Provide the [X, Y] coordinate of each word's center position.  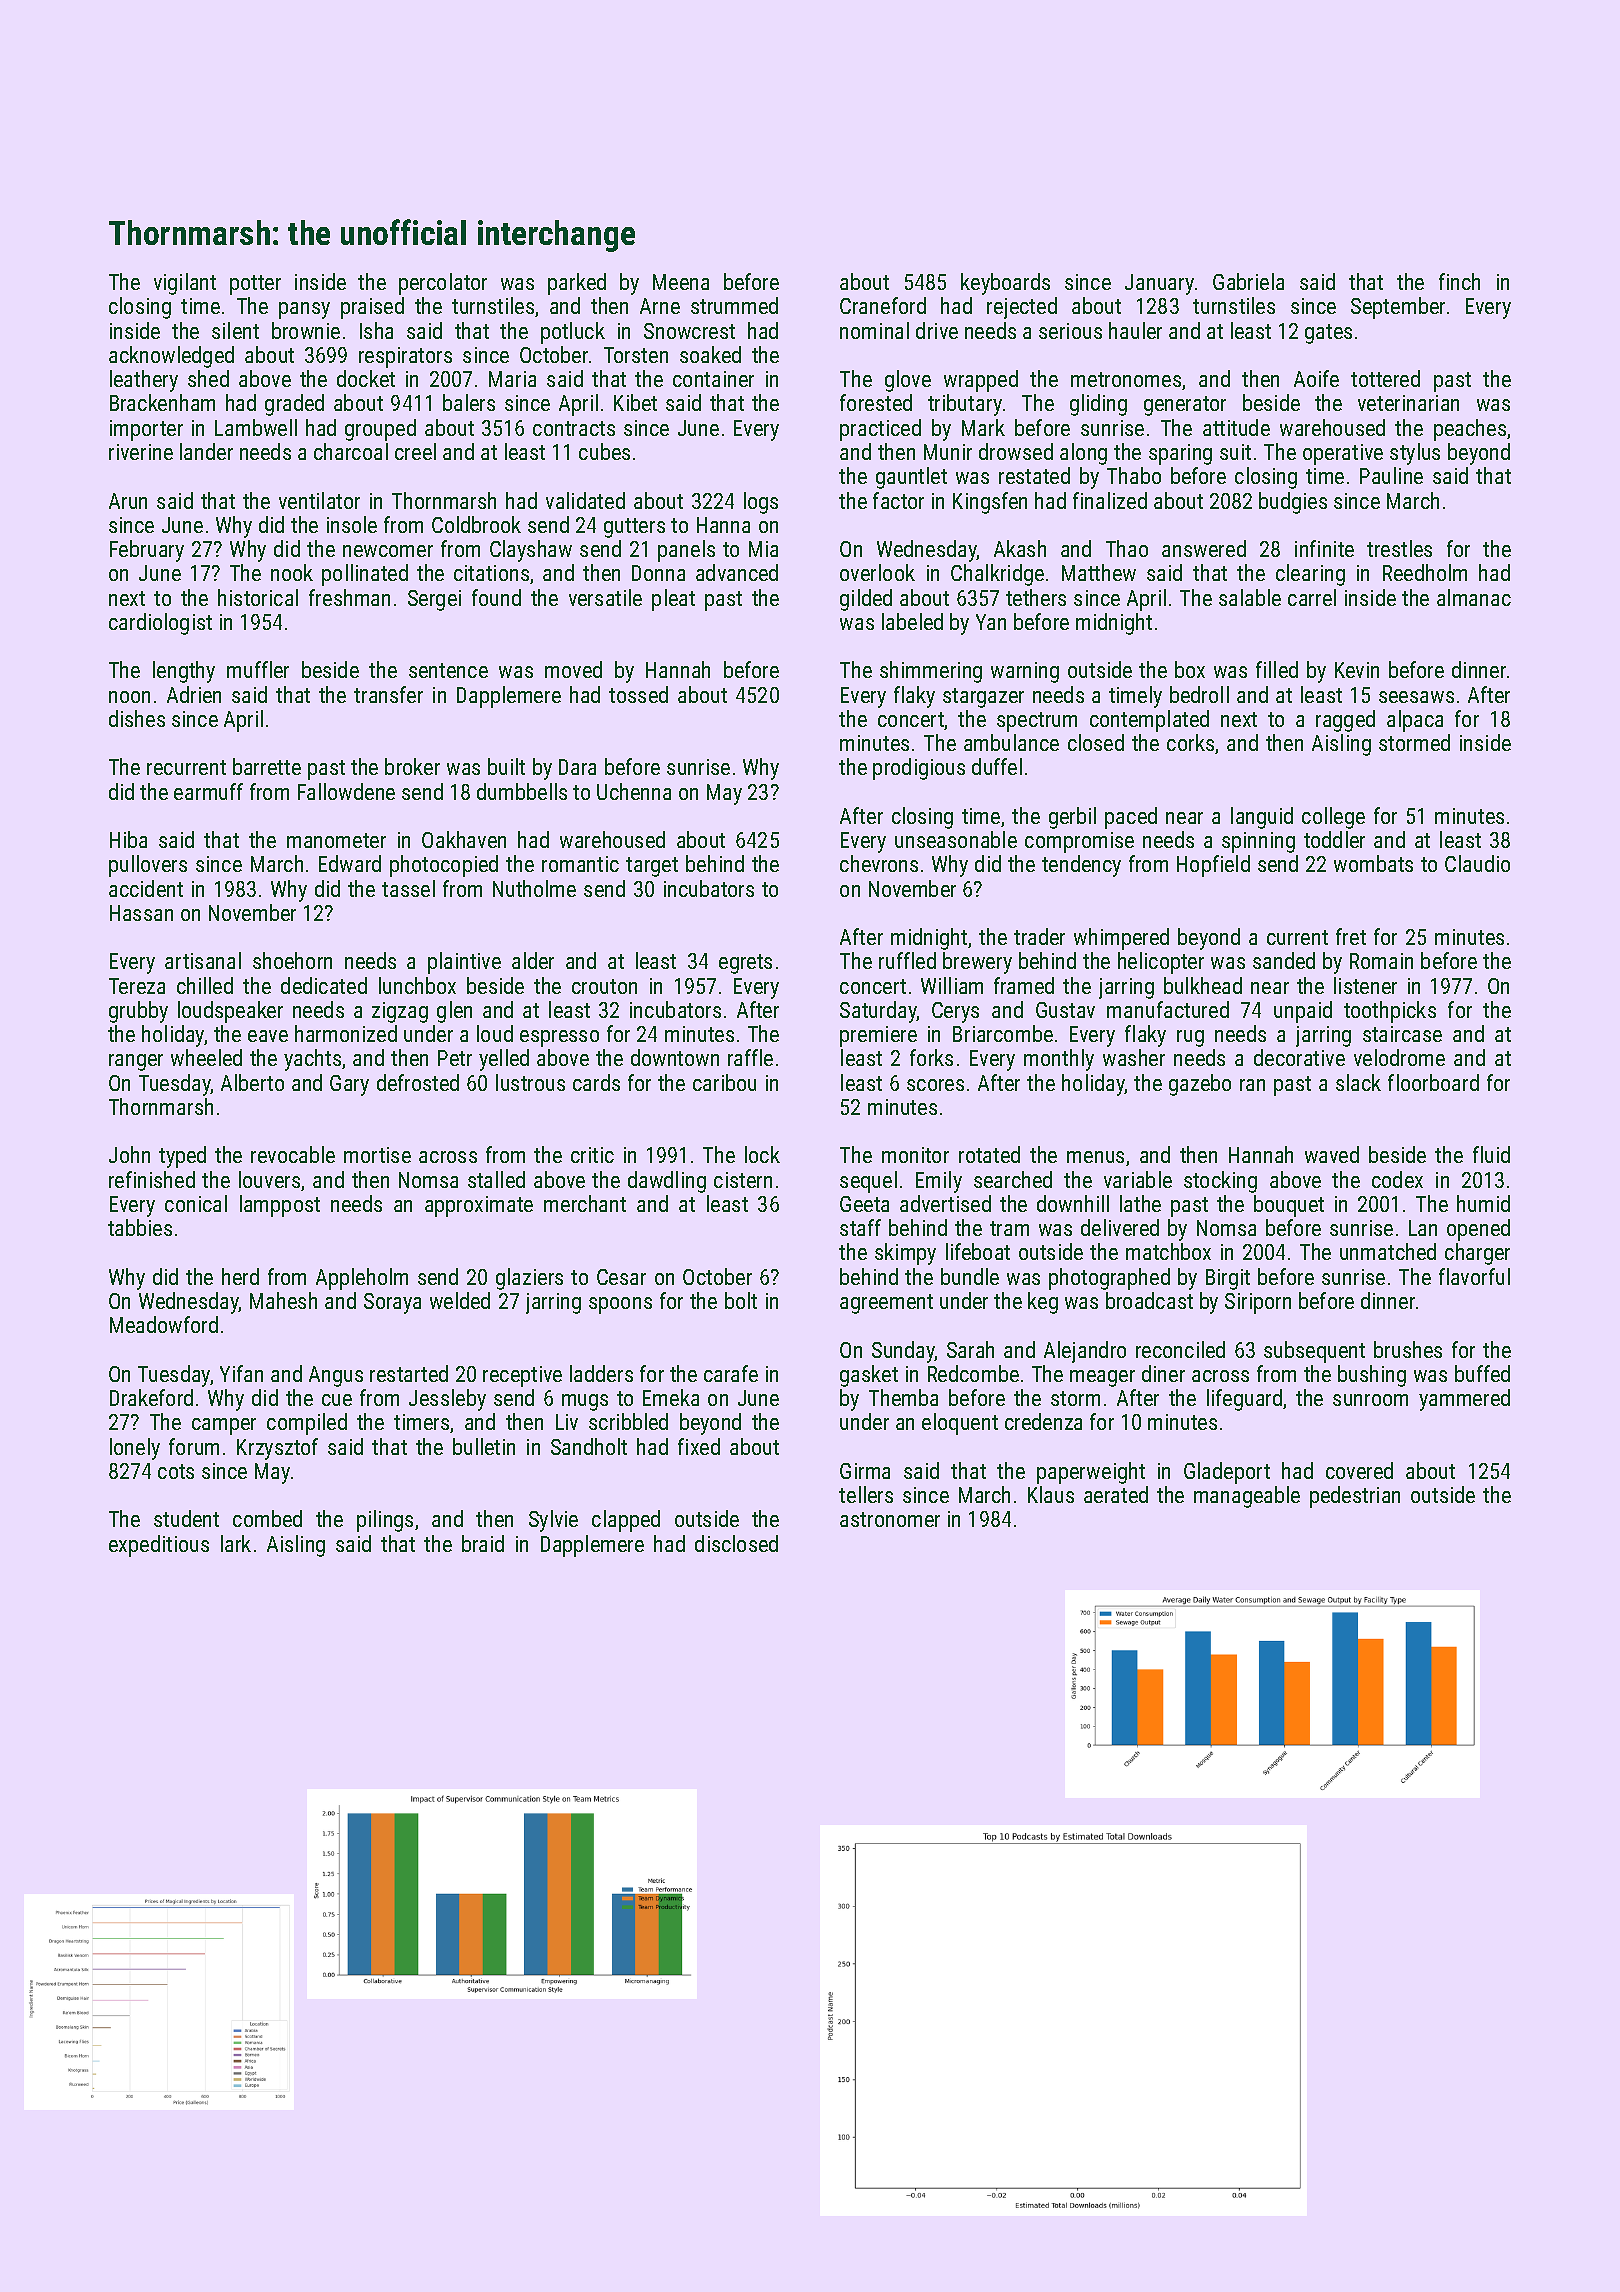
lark [236, 1543]
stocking [1220, 1182]
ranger [136, 1062]
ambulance [1011, 742]
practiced [880, 430]
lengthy [184, 672]
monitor [915, 1155]
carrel [1312, 597]
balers [469, 402]
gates [1328, 334]
